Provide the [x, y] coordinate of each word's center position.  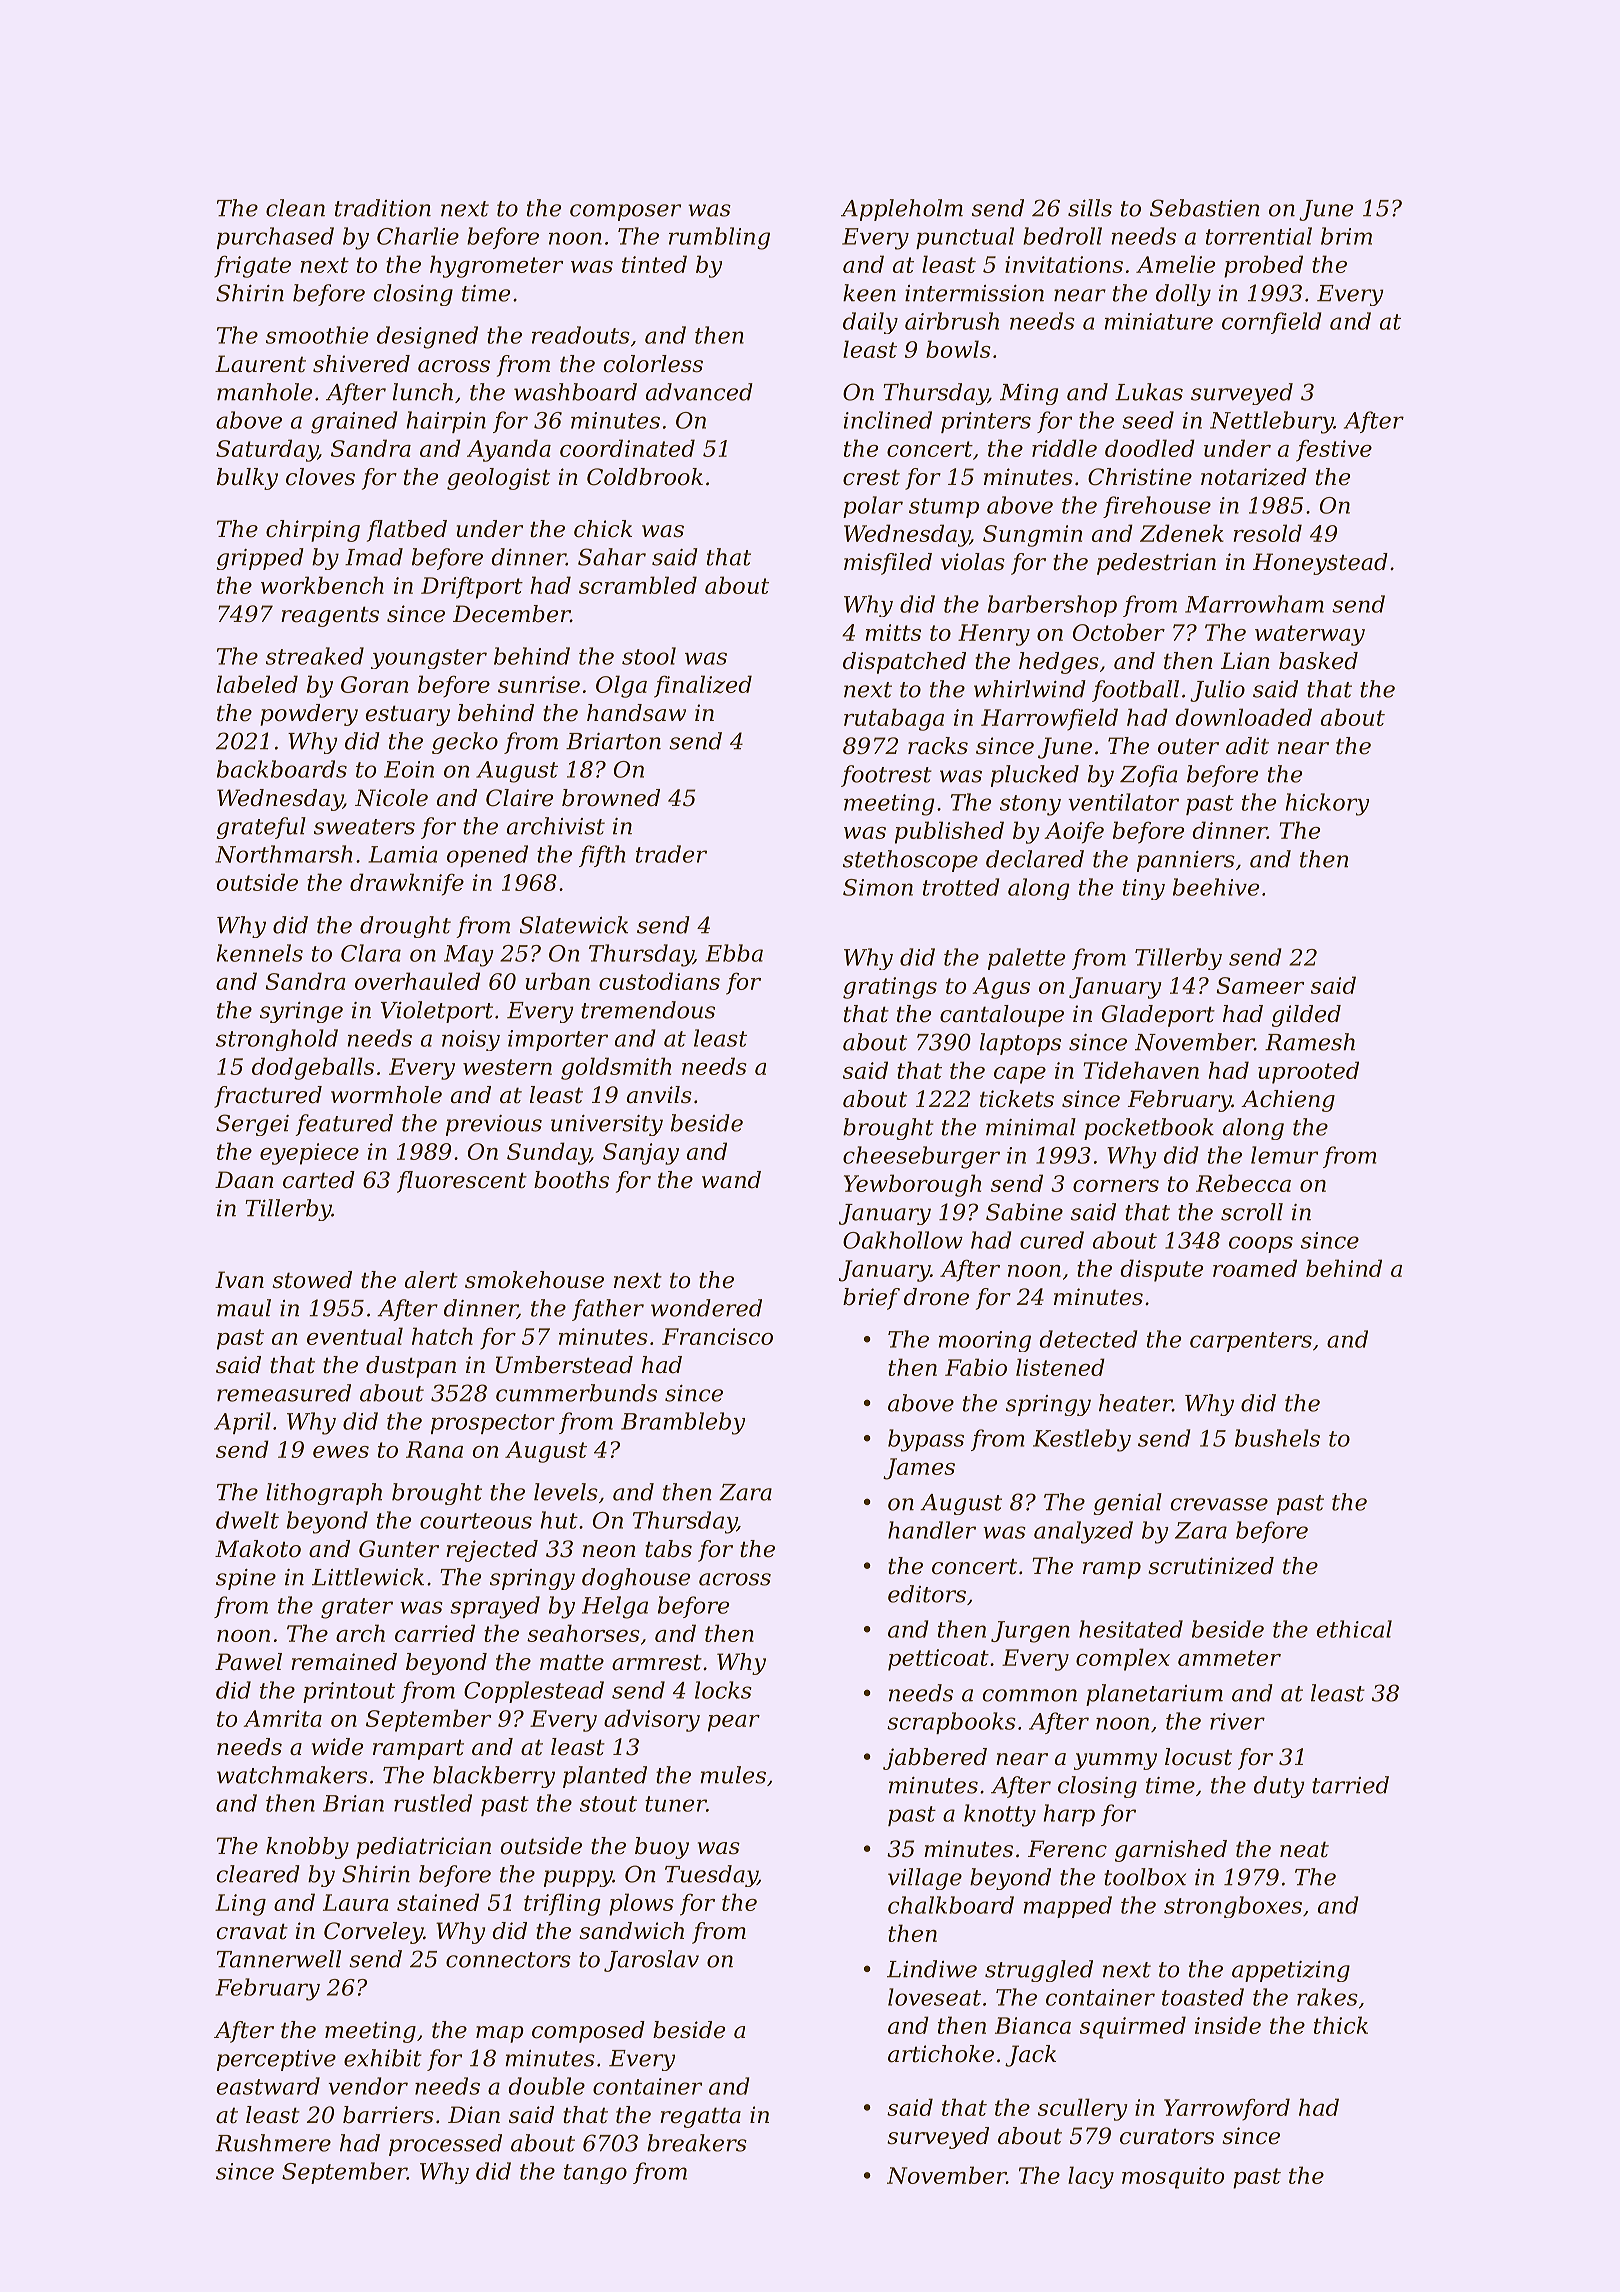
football [1135, 691]
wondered [706, 1308]
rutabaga [894, 719]
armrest [657, 1662]
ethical [1354, 1629]
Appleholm [902, 210]
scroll [1252, 1212]
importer [558, 1040]
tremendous [648, 1010]
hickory [1327, 804]
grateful [261, 828]
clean [295, 208]
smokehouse [534, 1280]
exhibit [383, 2058]
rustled [433, 1803]
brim [1346, 236]
